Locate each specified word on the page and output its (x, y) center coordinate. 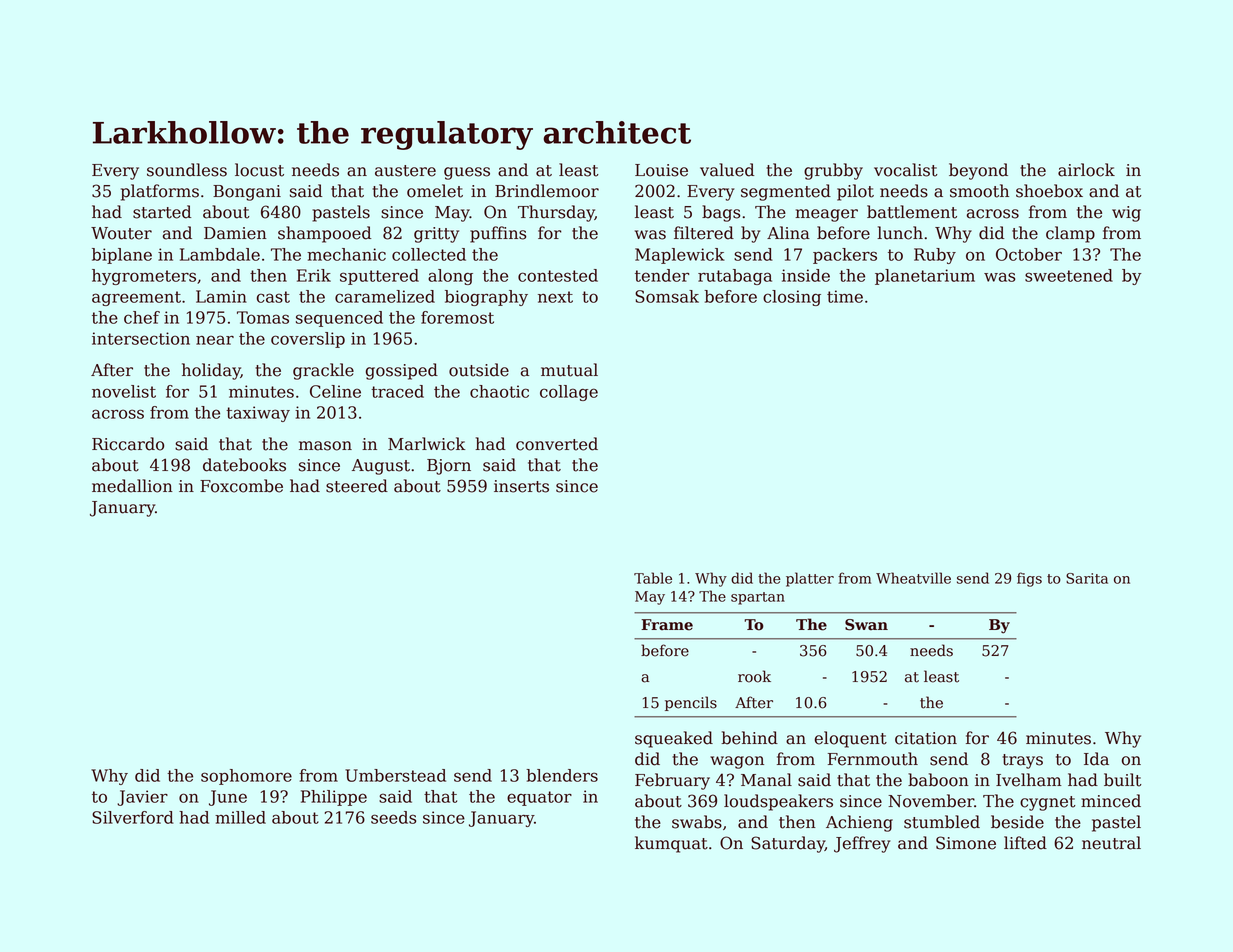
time (845, 296)
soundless (187, 170)
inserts (521, 486)
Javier (142, 798)
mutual (569, 370)
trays (1022, 761)
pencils (691, 703)
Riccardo (128, 444)
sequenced (339, 319)
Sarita (1087, 578)
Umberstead (395, 775)
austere (405, 171)
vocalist (906, 170)
